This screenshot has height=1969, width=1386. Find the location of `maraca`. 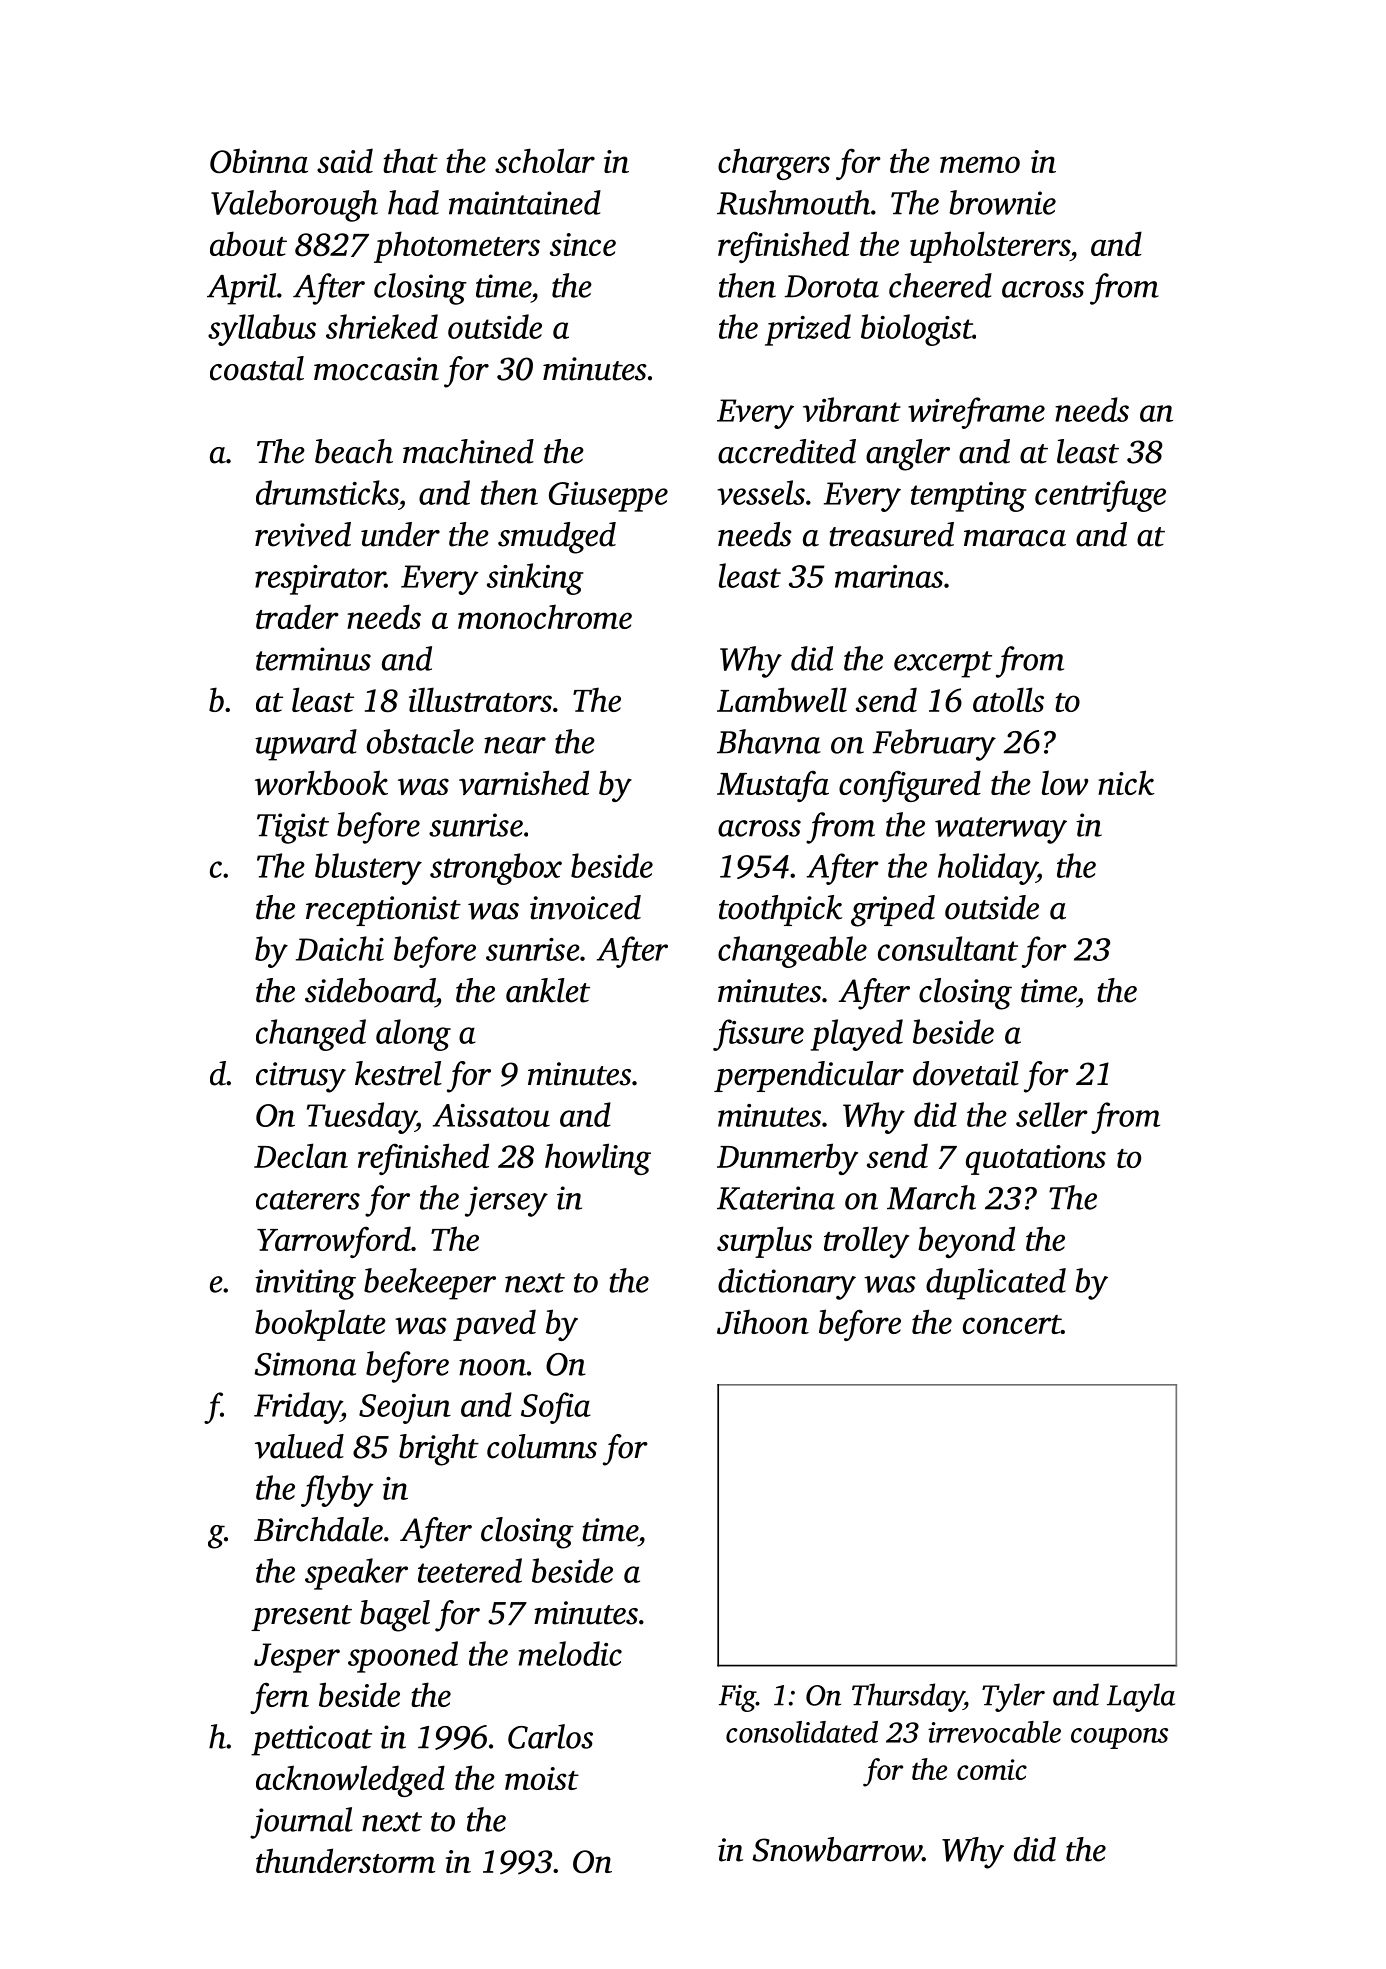

maraca is located at coordinates (1015, 538).
